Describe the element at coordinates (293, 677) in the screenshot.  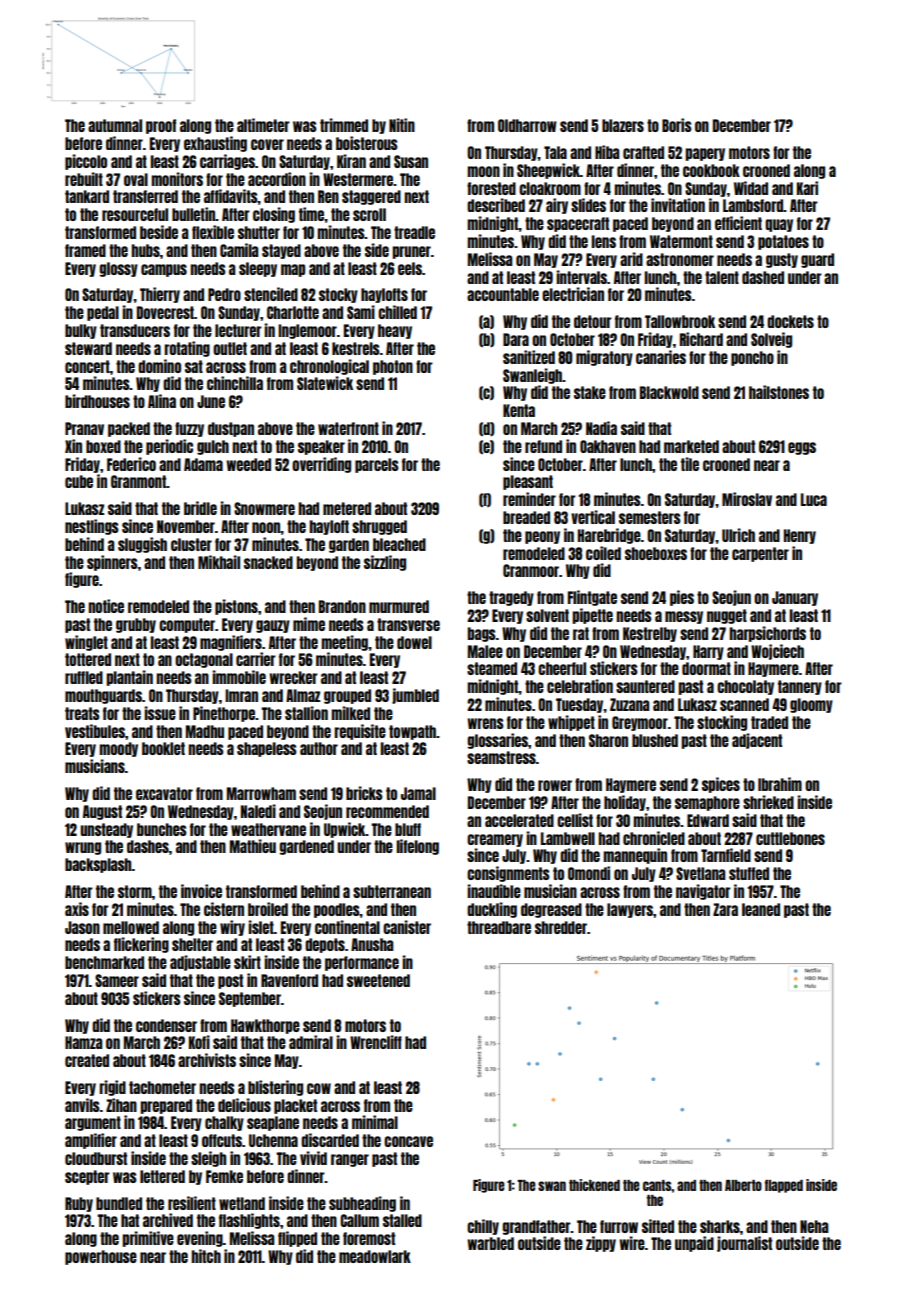
I see `wrecker` at that location.
